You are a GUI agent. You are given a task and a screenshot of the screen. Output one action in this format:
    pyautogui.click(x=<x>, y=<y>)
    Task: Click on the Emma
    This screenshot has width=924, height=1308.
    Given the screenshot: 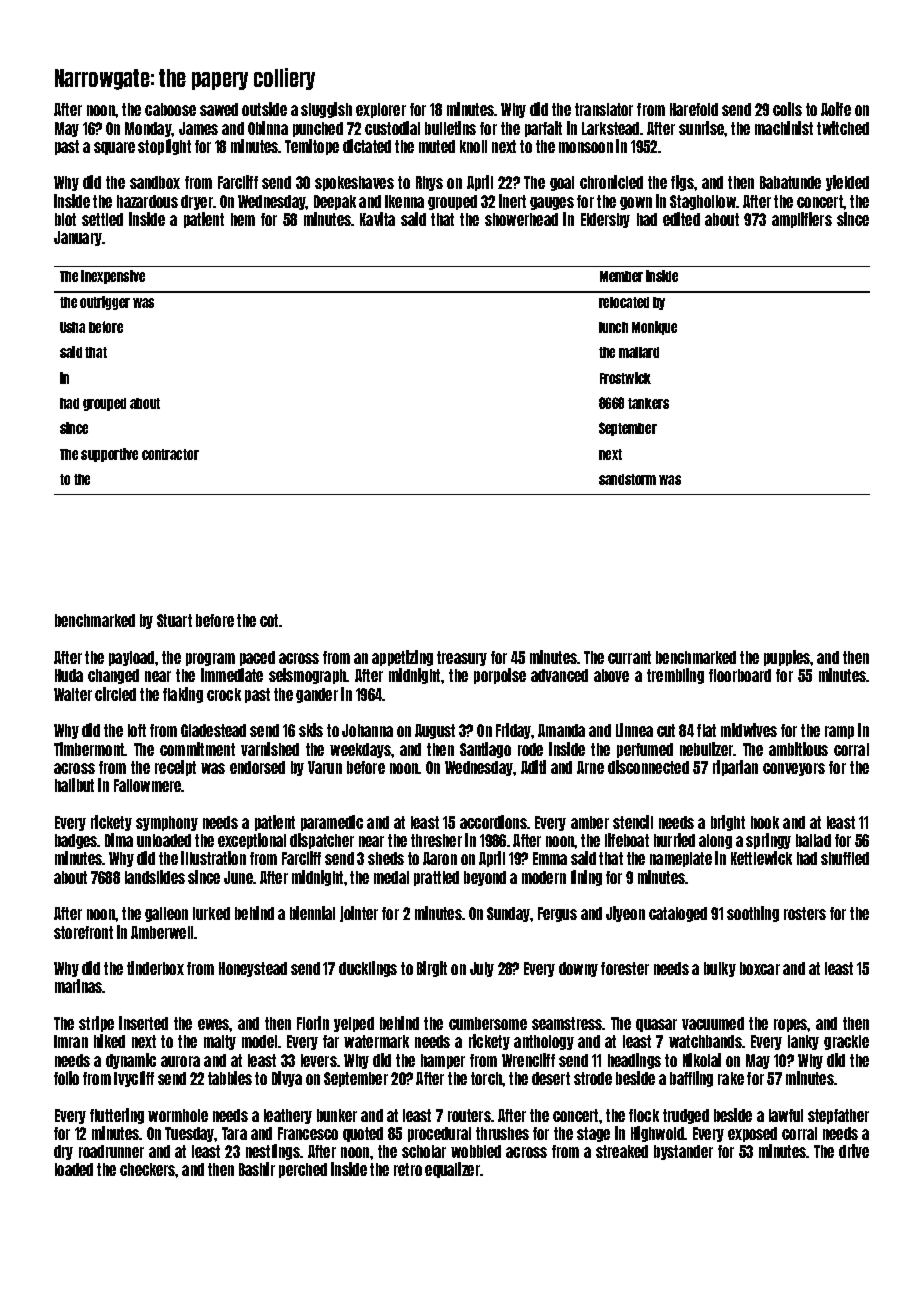 What is the action you would take?
    pyautogui.click(x=550, y=858)
